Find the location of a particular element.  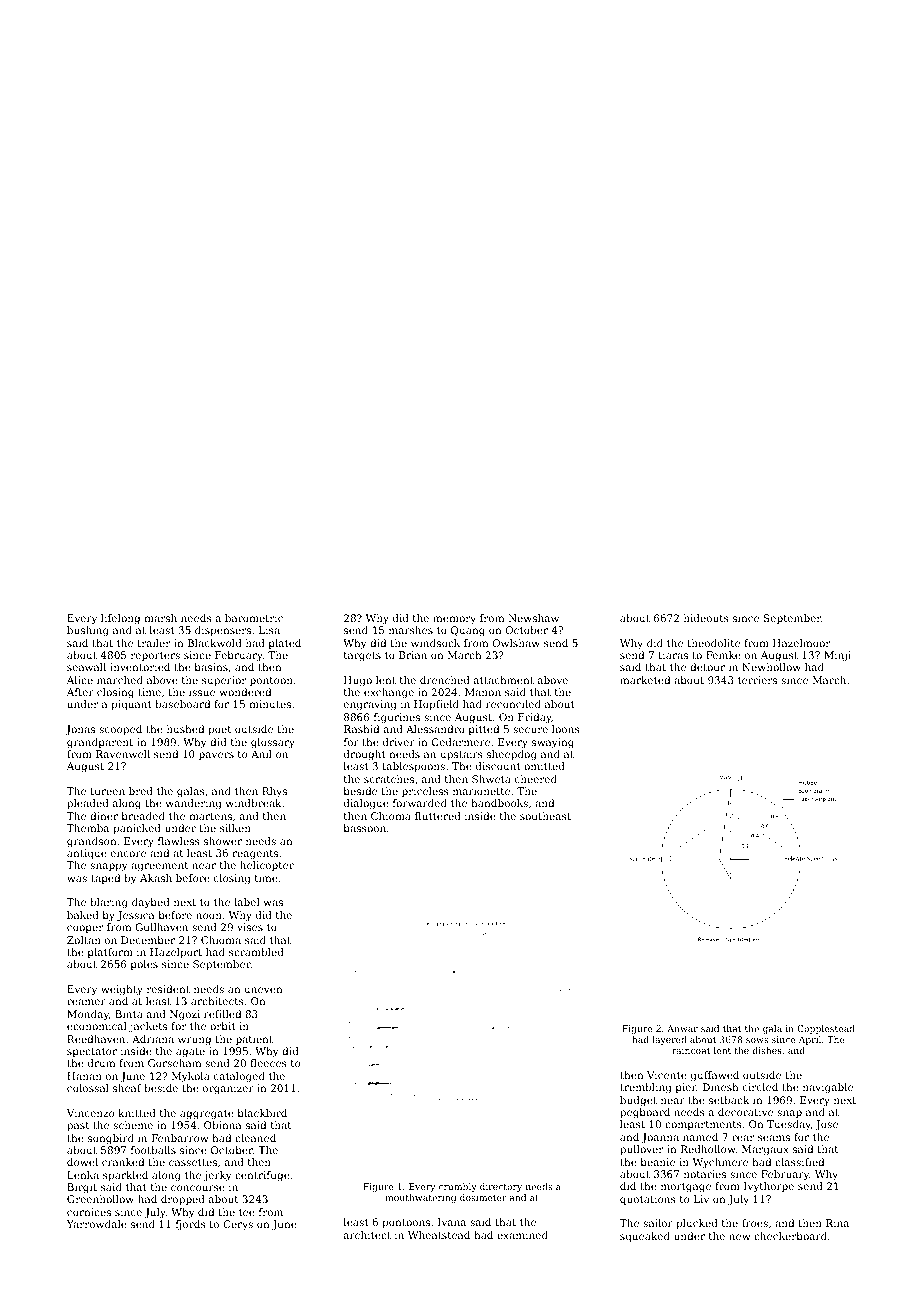

lifelong is located at coordinates (120, 619).
